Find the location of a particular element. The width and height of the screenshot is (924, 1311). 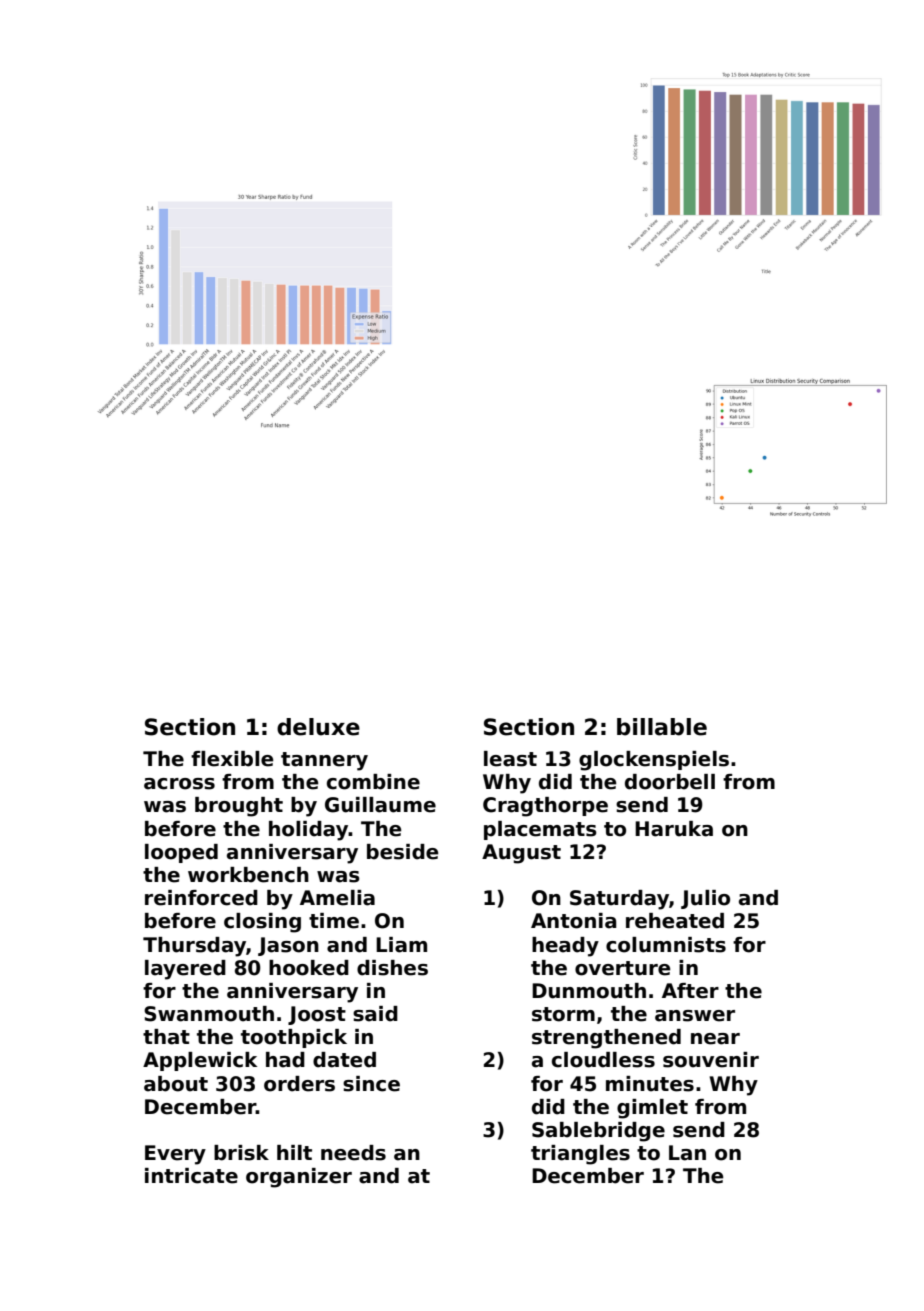

storm is located at coordinates (563, 1014).
